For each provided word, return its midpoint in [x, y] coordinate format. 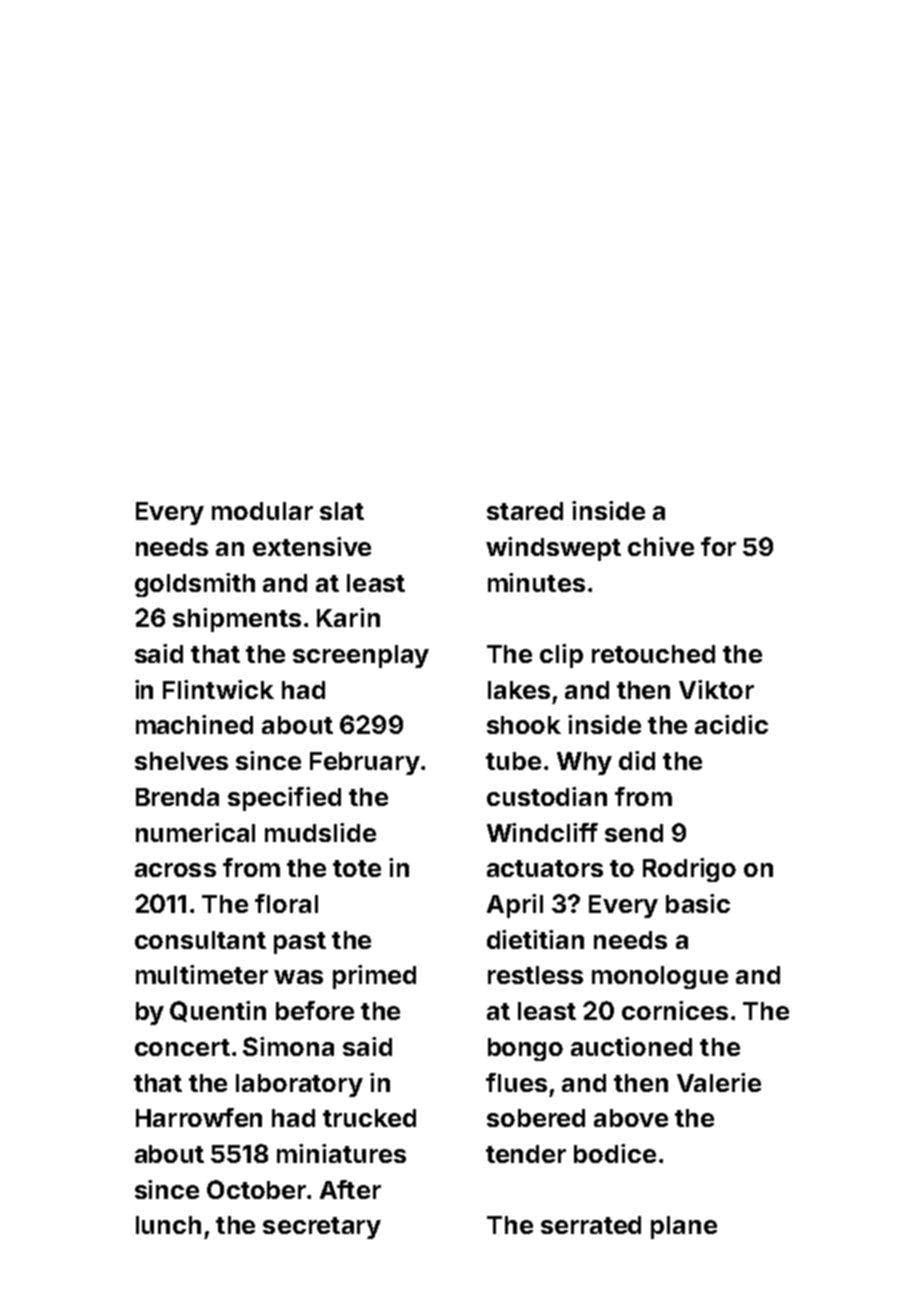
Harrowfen [199, 1117]
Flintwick [218, 689]
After [350, 1189]
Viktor [716, 689]
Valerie [719, 1082]
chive [661, 546]
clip [561, 656]
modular [262, 511]
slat [342, 511]
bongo [525, 1049]
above [631, 1118]
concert [182, 1047]
